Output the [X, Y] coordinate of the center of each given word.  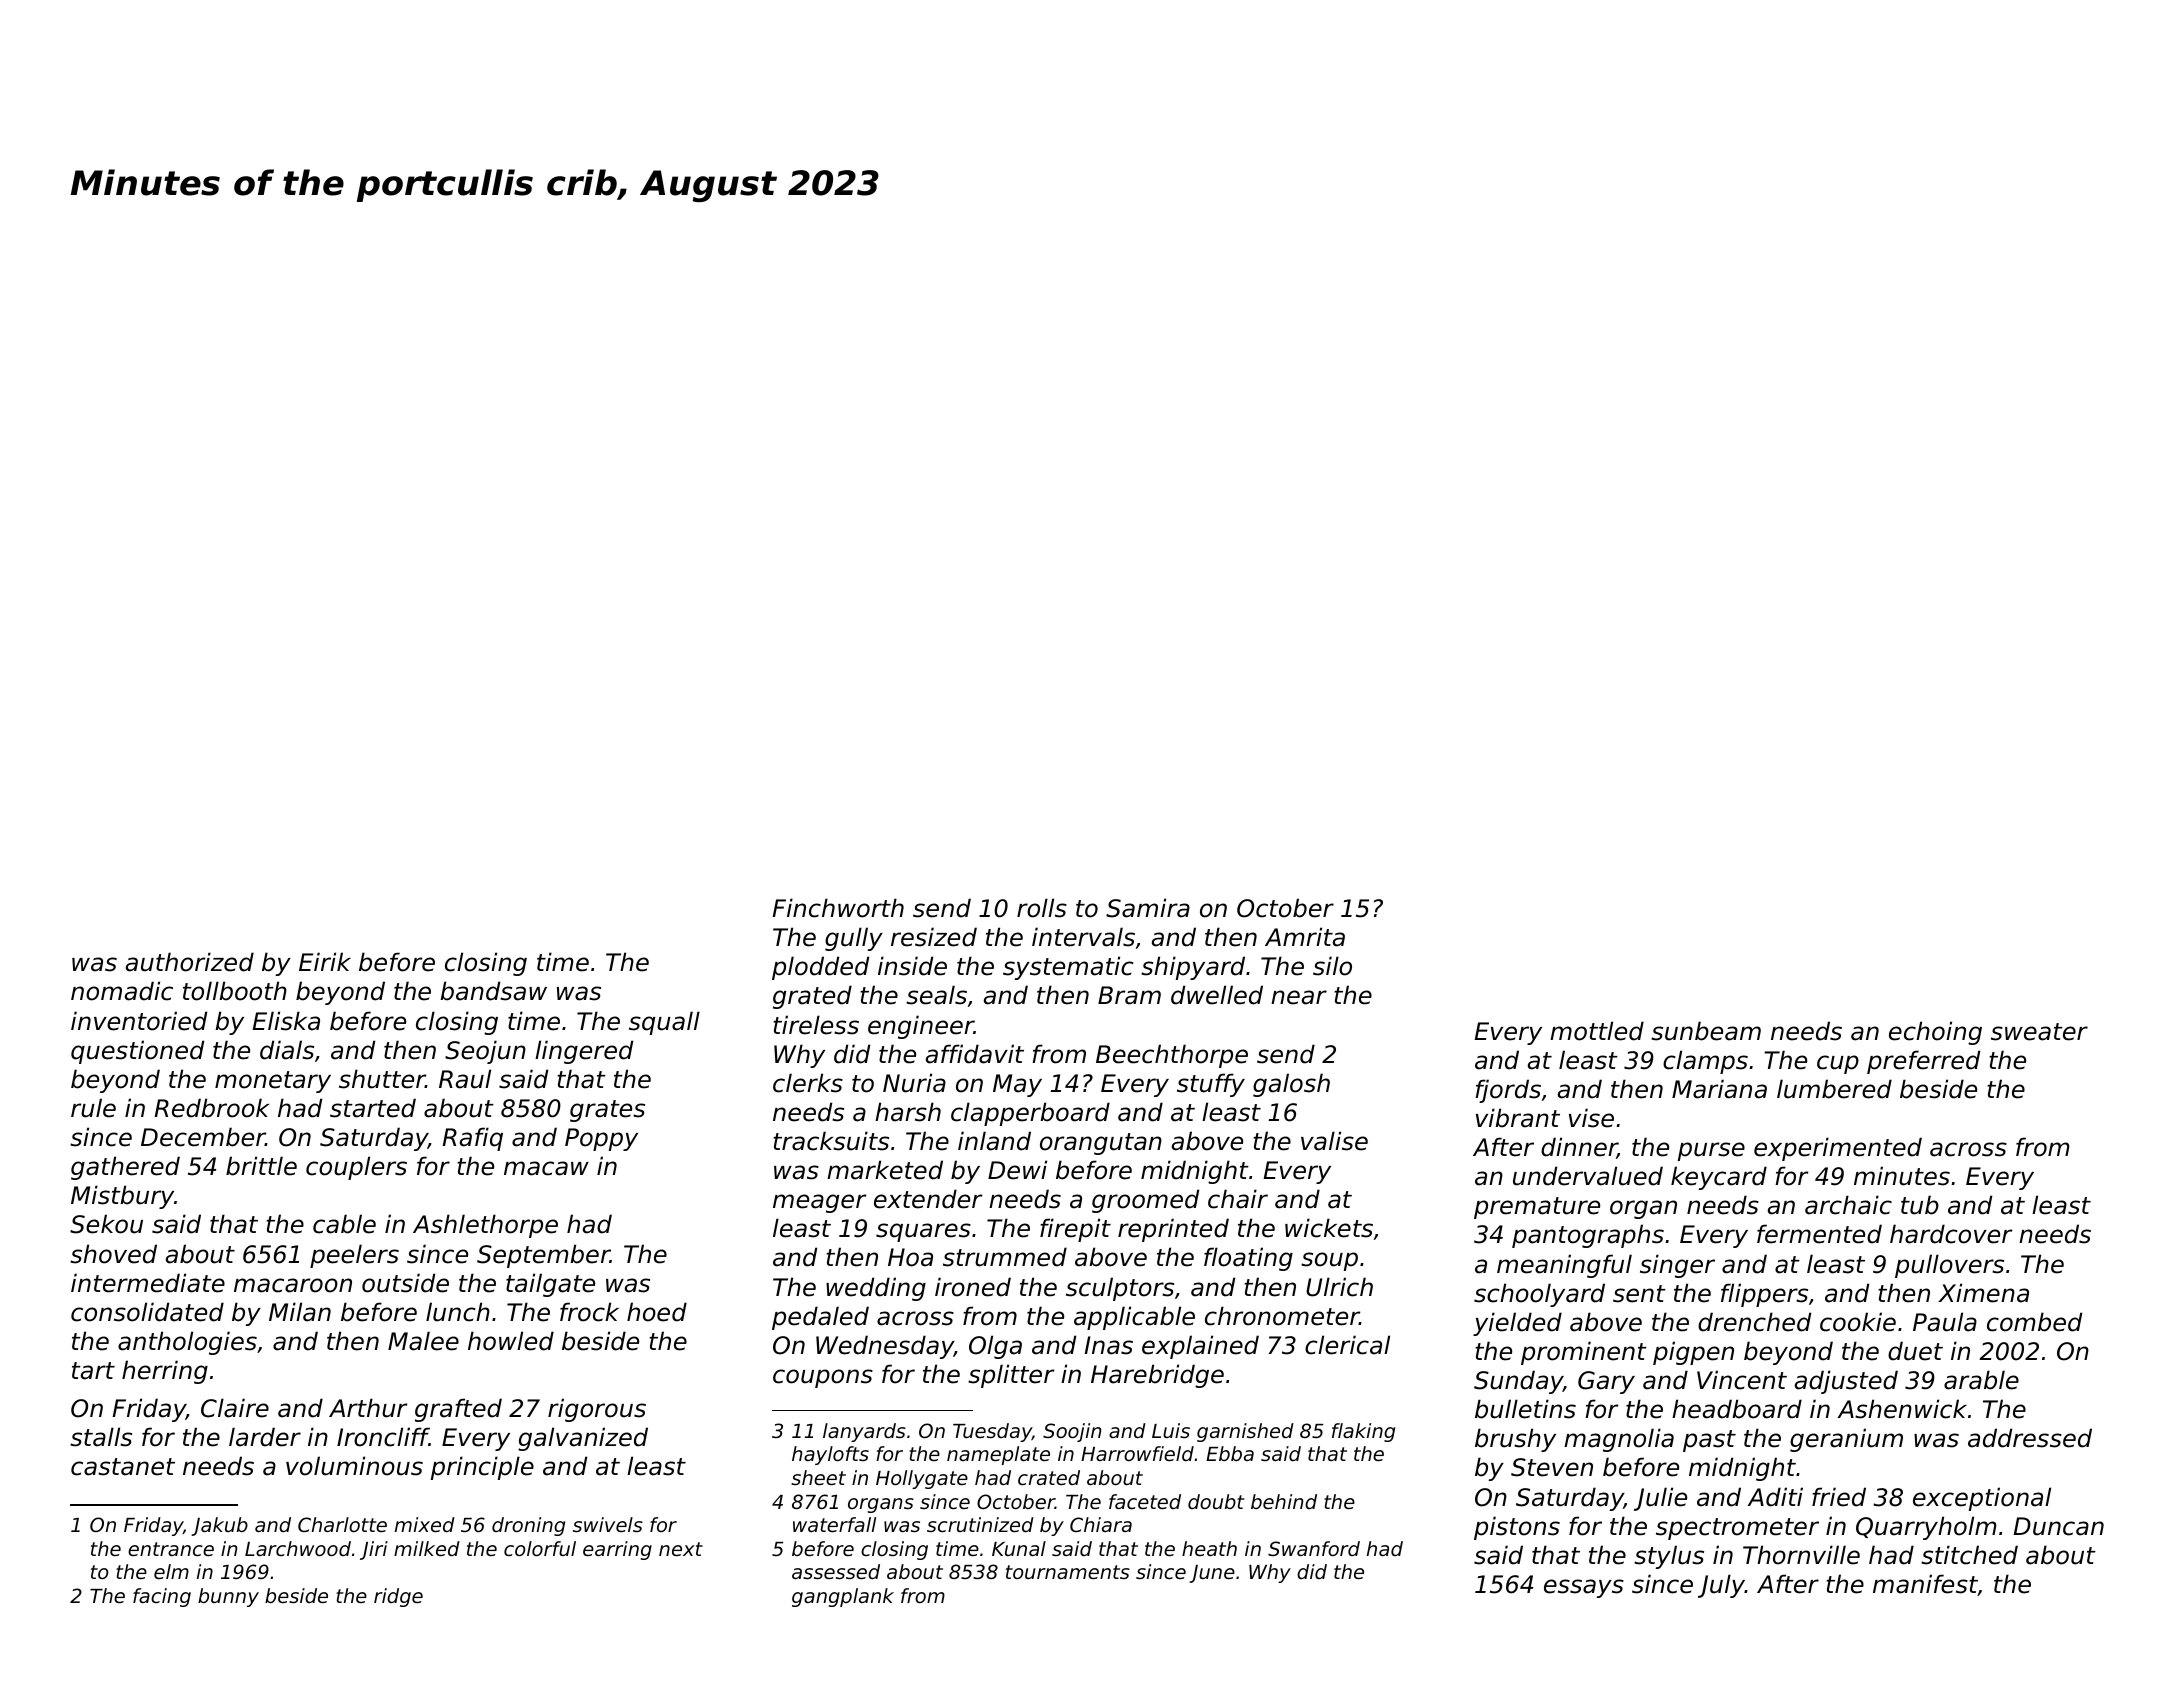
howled [511, 1341]
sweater [2039, 1032]
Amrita [1305, 937]
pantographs [1588, 1236]
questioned [137, 1052]
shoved [113, 1254]
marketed [885, 1170]
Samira [1148, 908]
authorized [190, 962]
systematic [1068, 968]
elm [171, 1571]
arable [1981, 1380]
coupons [823, 1378]
